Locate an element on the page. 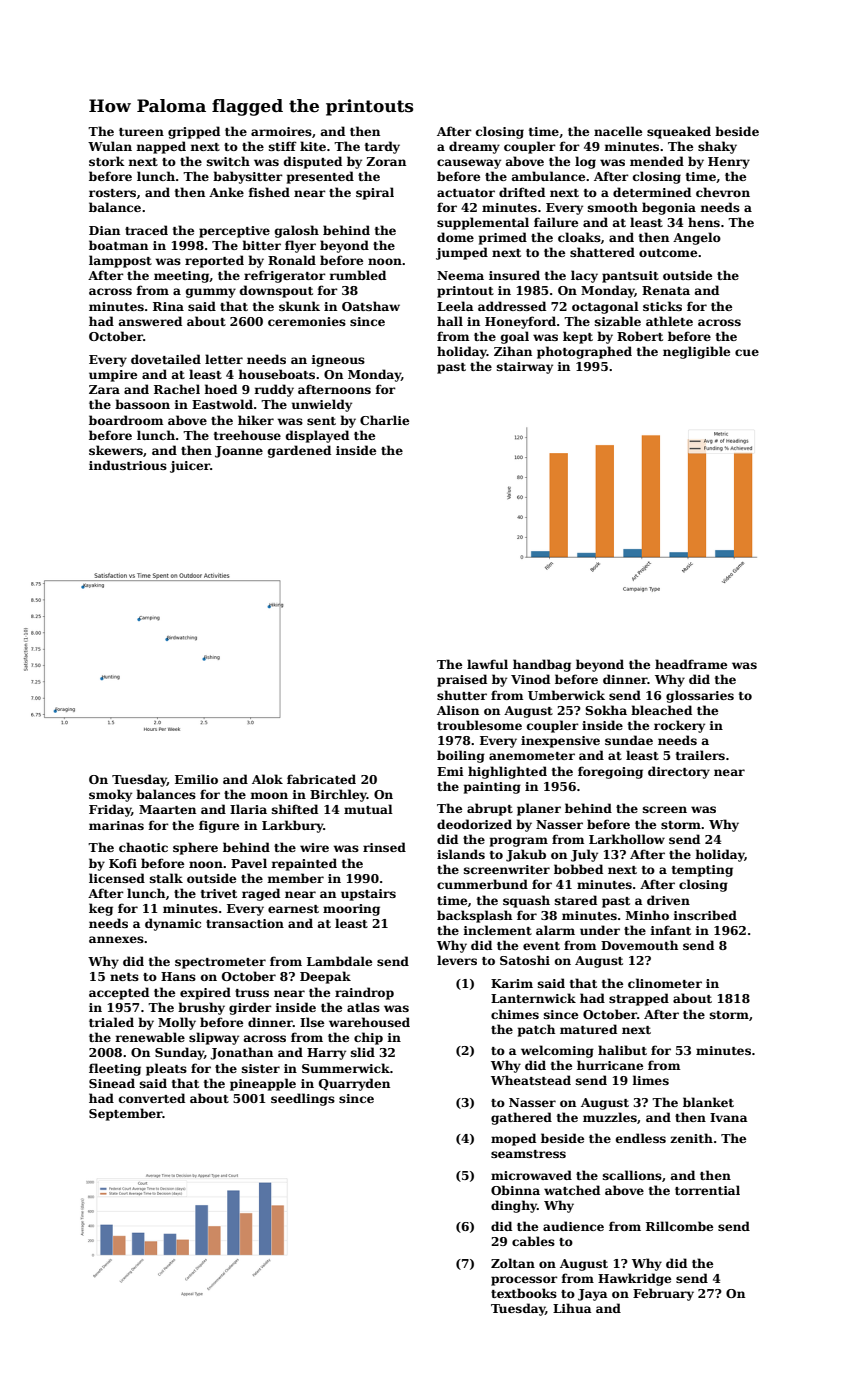 This image has width=849, height=1400. headframe is located at coordinates (691, 664).
